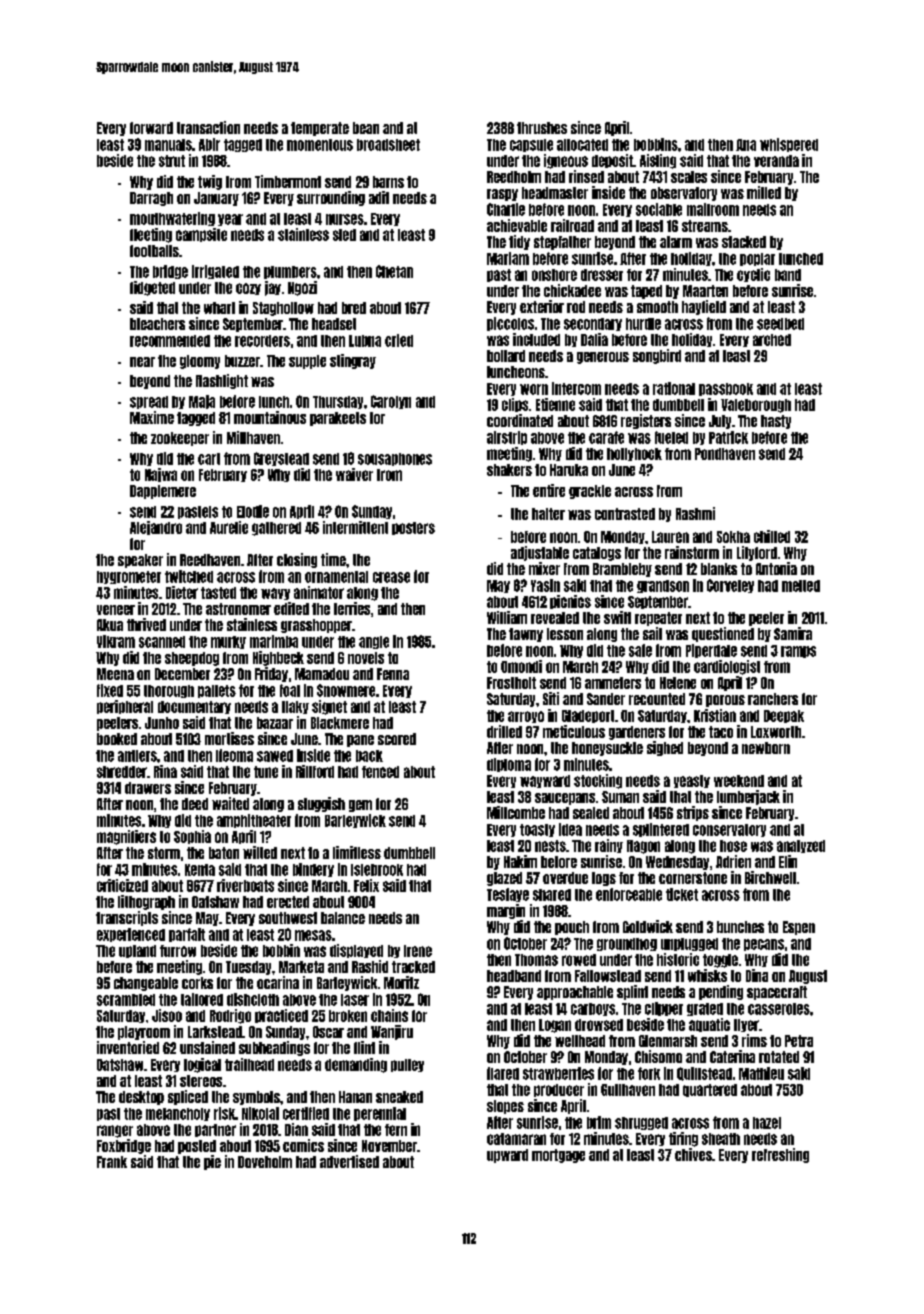  I want to click on temperate, so click(320, 129).
